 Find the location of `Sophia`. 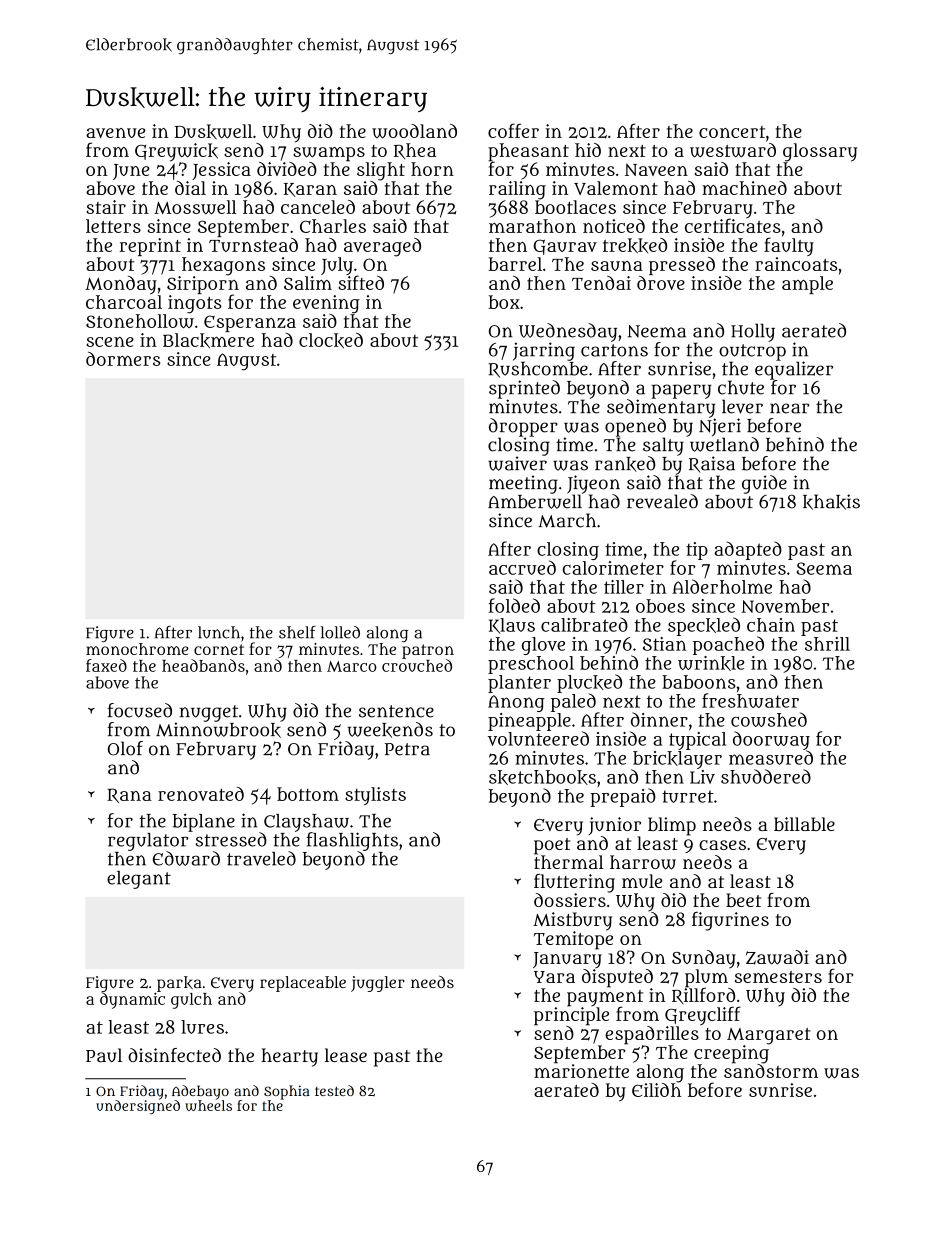

Sophia is located at coordinates (287, 1092).
